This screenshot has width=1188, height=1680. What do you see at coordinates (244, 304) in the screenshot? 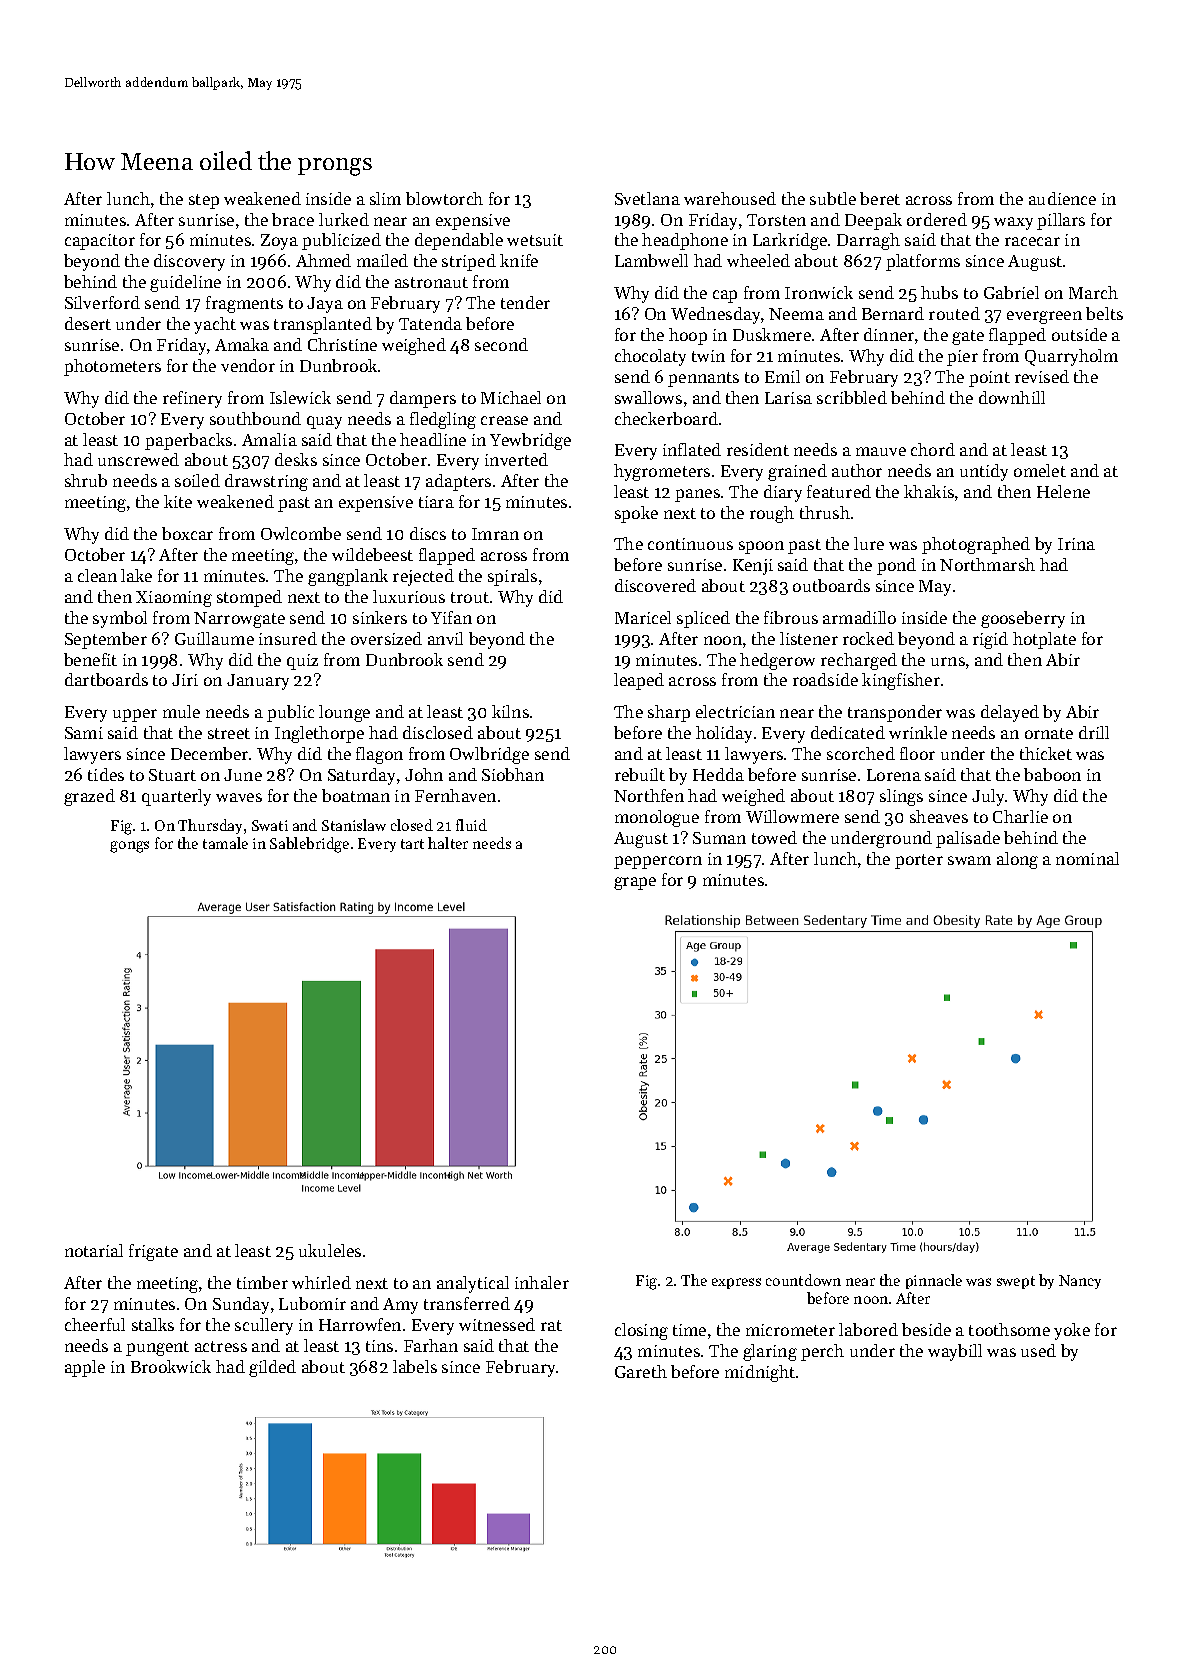
I see `fragments` at bounding box center [244, 304].
